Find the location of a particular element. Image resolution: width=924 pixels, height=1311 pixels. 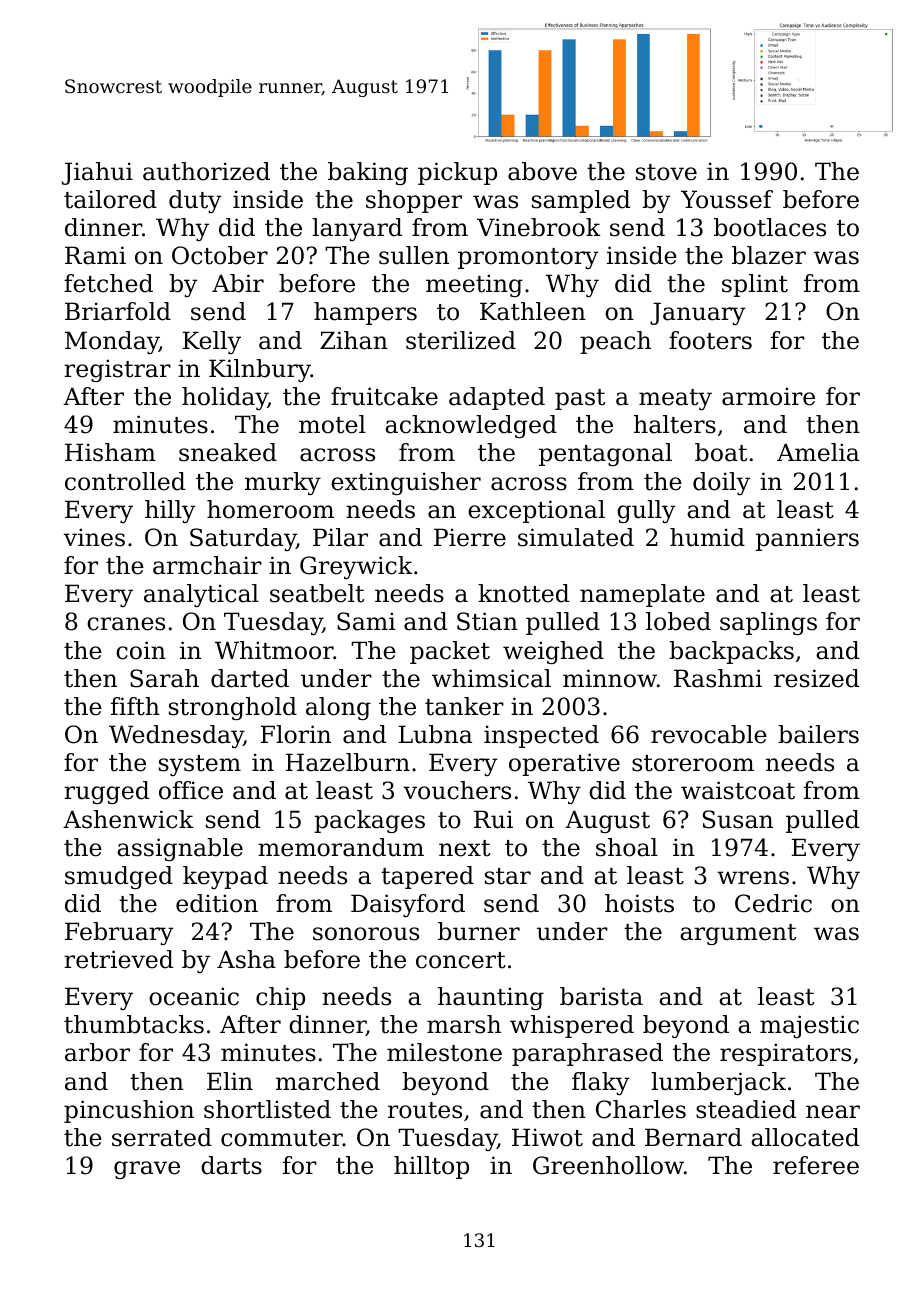

hilltop is located at coordinates (431, 1167).
